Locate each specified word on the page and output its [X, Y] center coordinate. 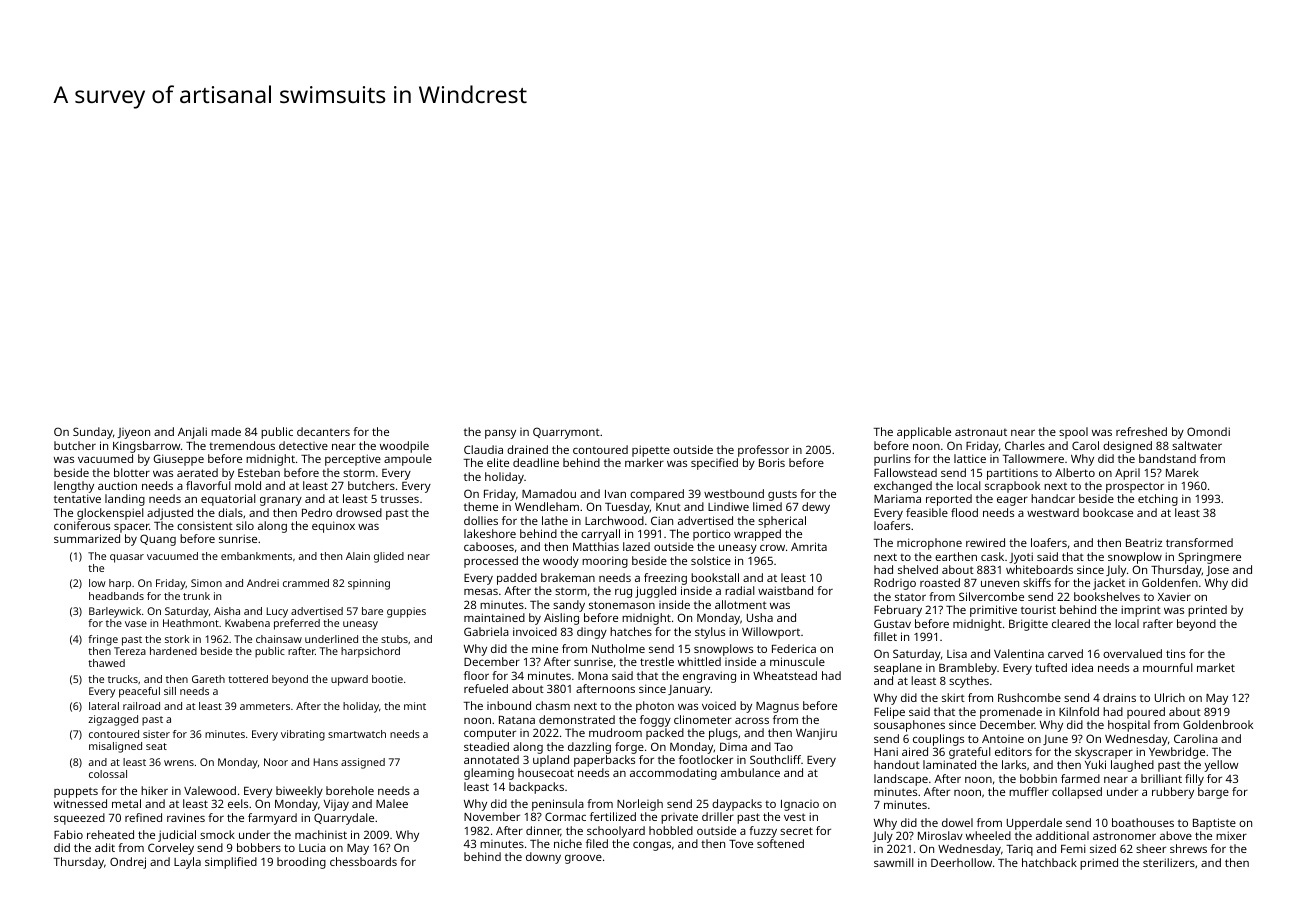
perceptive [353, 460]
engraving [709, 677]
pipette [651, 451]
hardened [173, 651]
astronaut [981, 432]
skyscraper [1104, 753]
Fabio [68, 834]
